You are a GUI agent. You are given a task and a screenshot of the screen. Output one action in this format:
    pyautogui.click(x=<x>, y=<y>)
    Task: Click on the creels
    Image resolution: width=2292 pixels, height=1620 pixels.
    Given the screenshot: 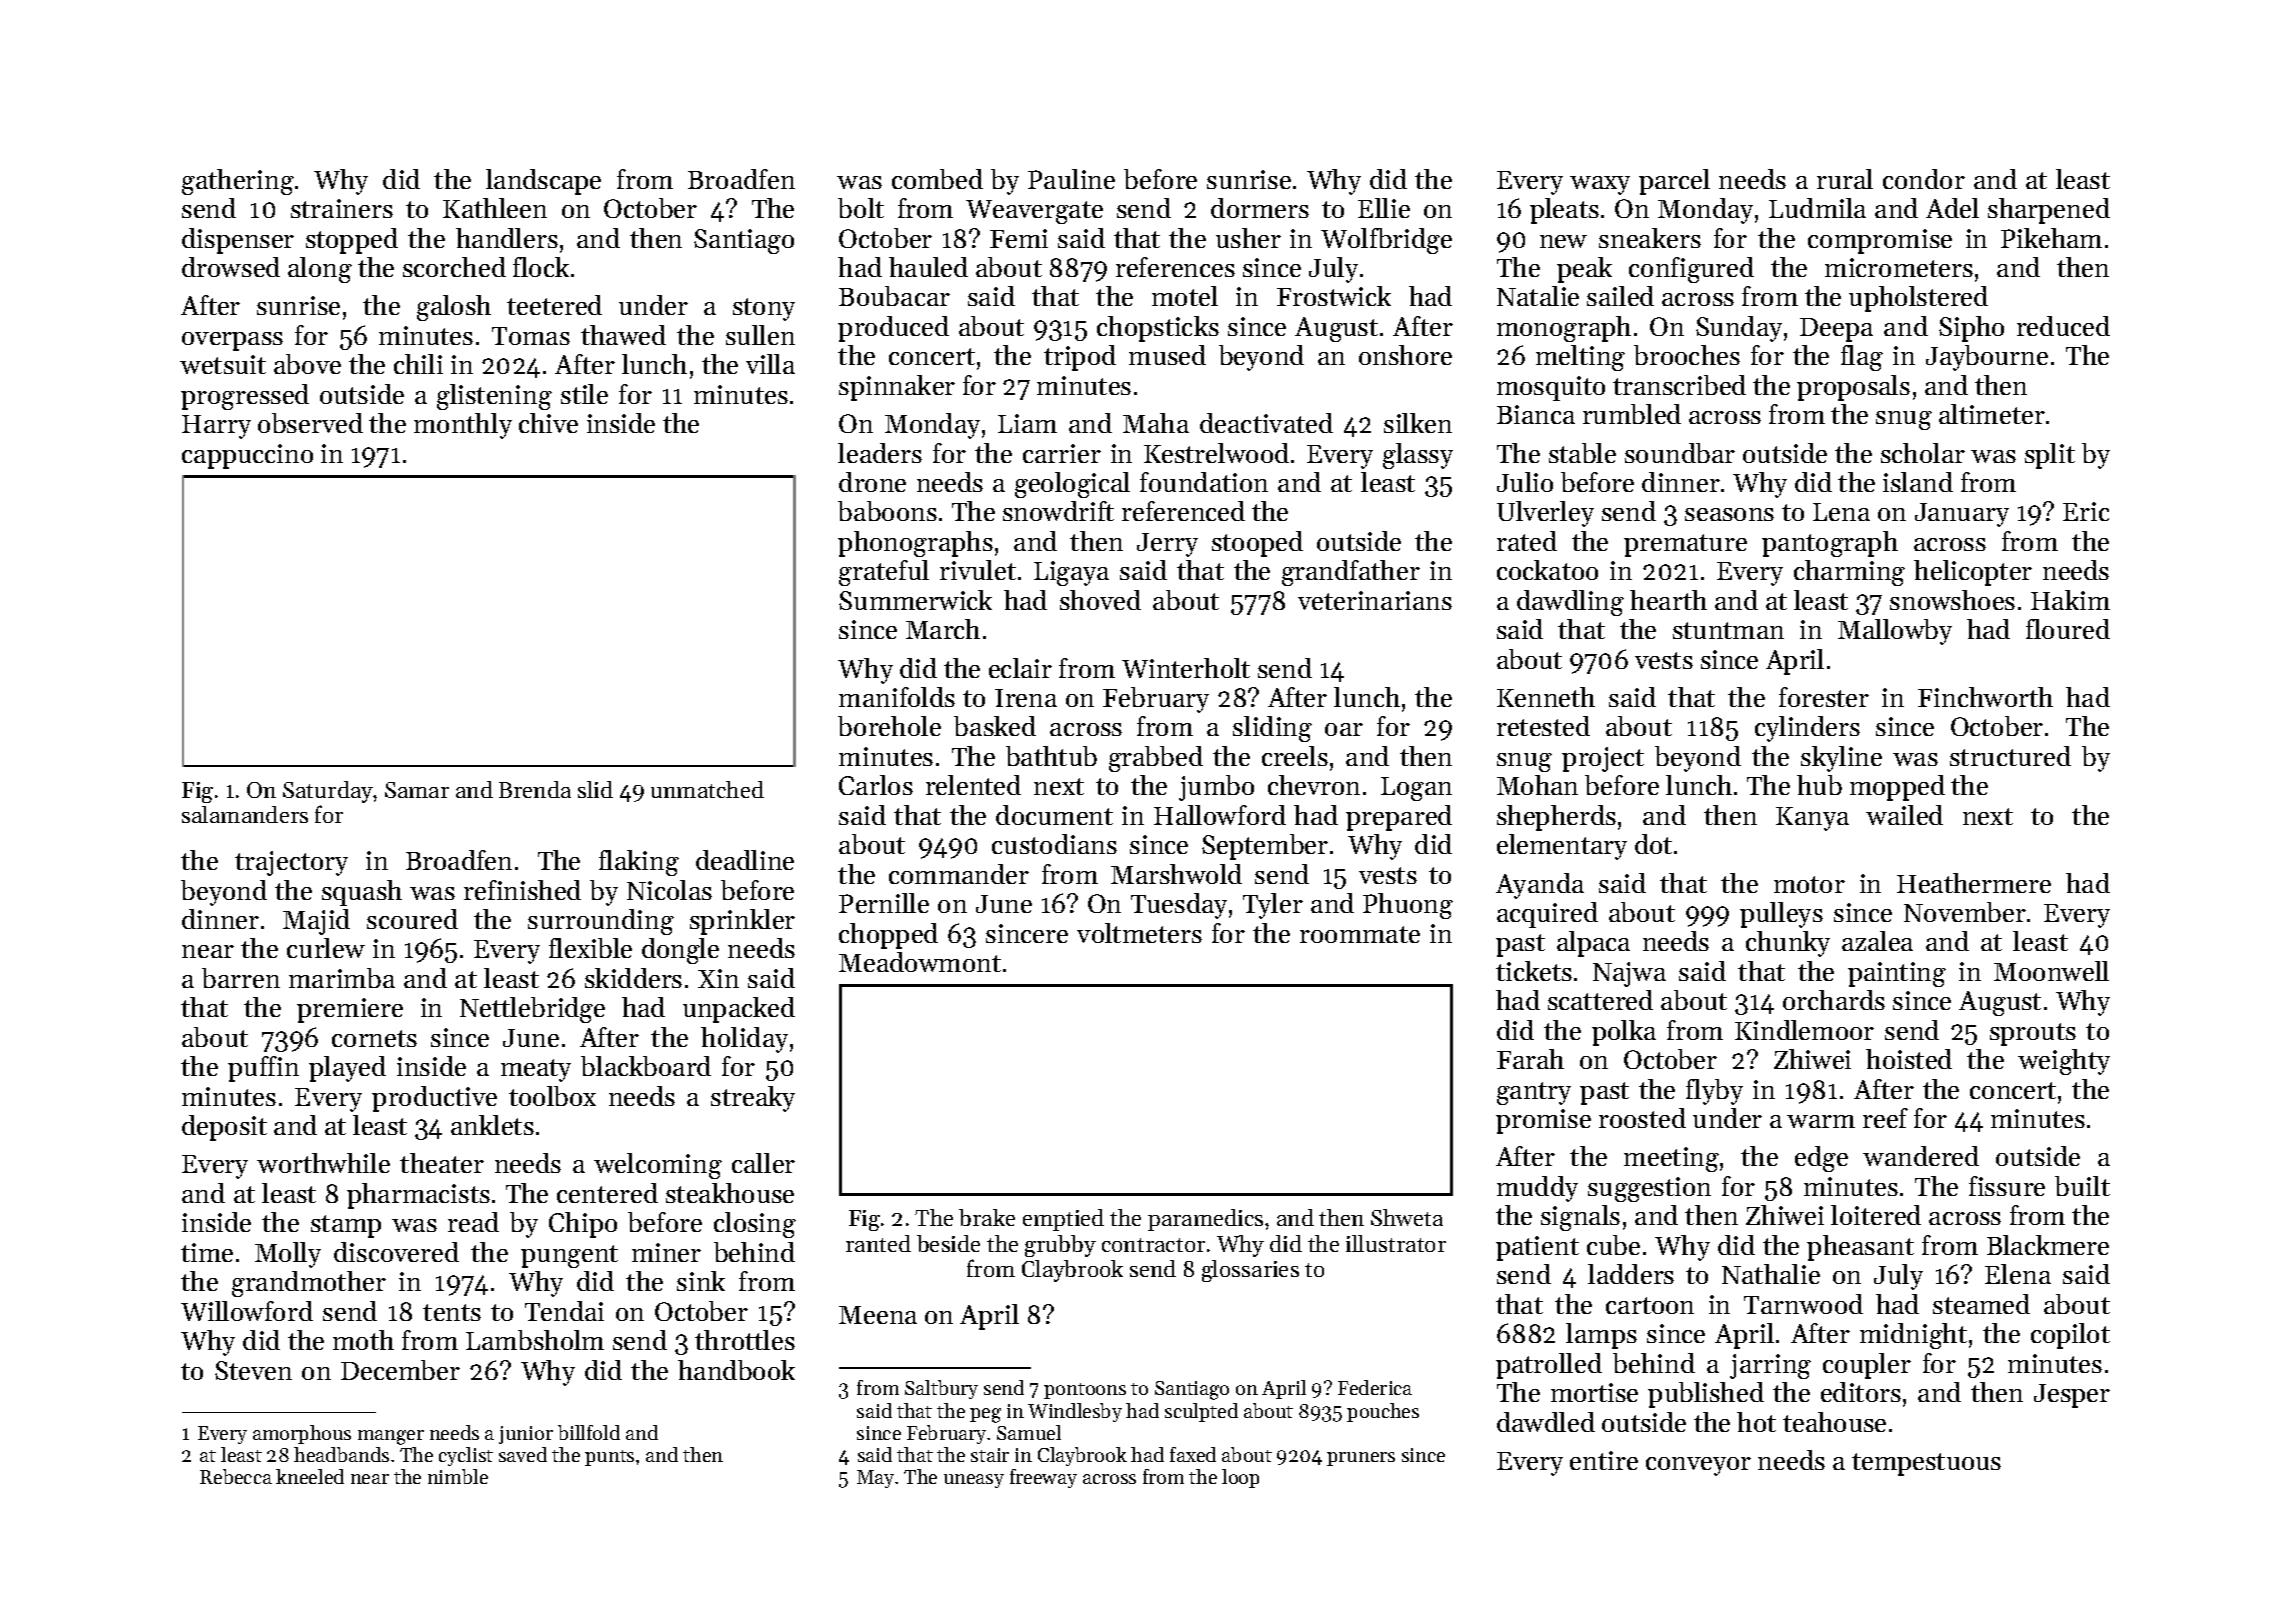 What is the action you would take?
    pyautogui.click(x=1295, y=756)
